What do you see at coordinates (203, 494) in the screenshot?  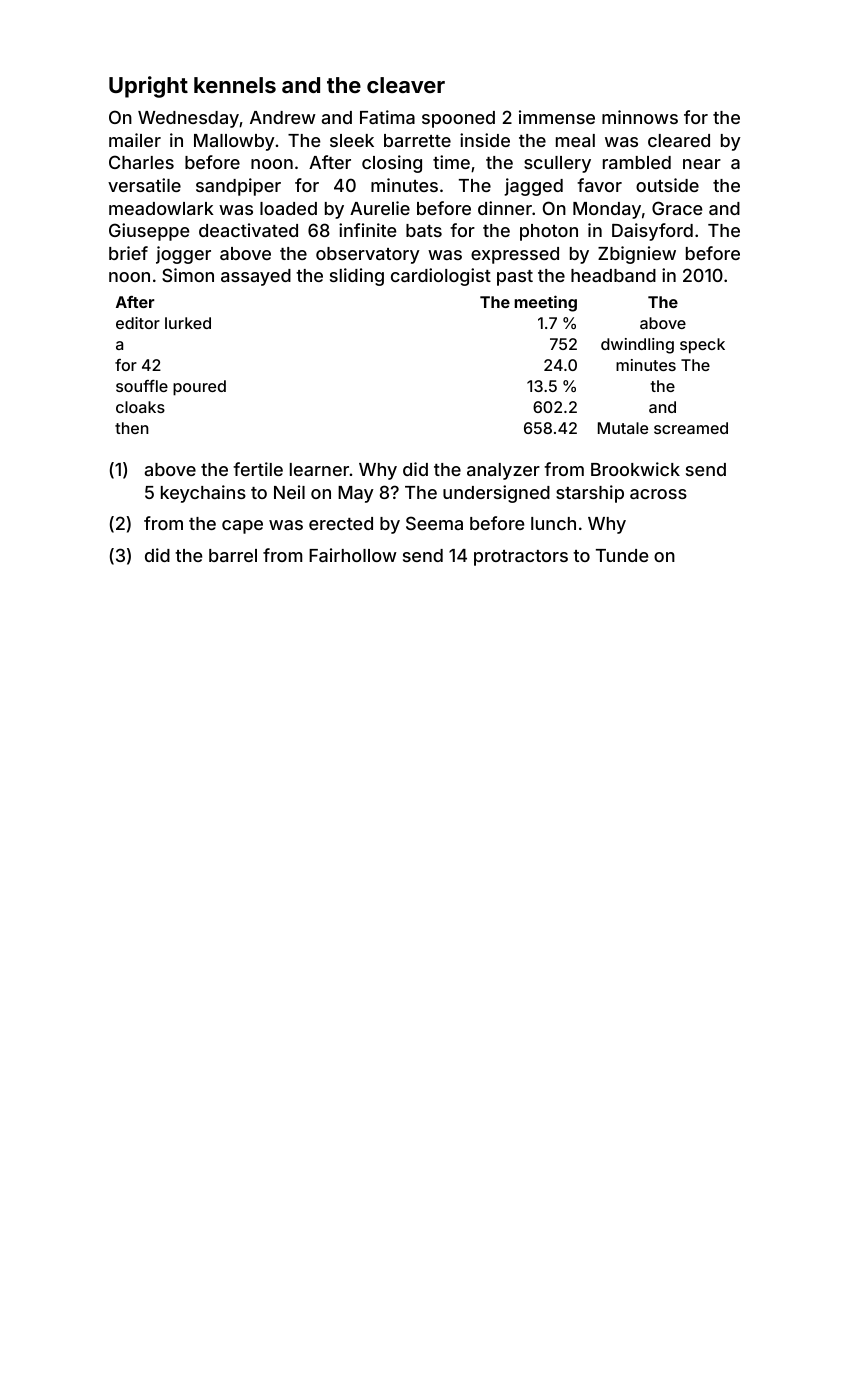 I see `keychains` at bounding box center [203, 494].
